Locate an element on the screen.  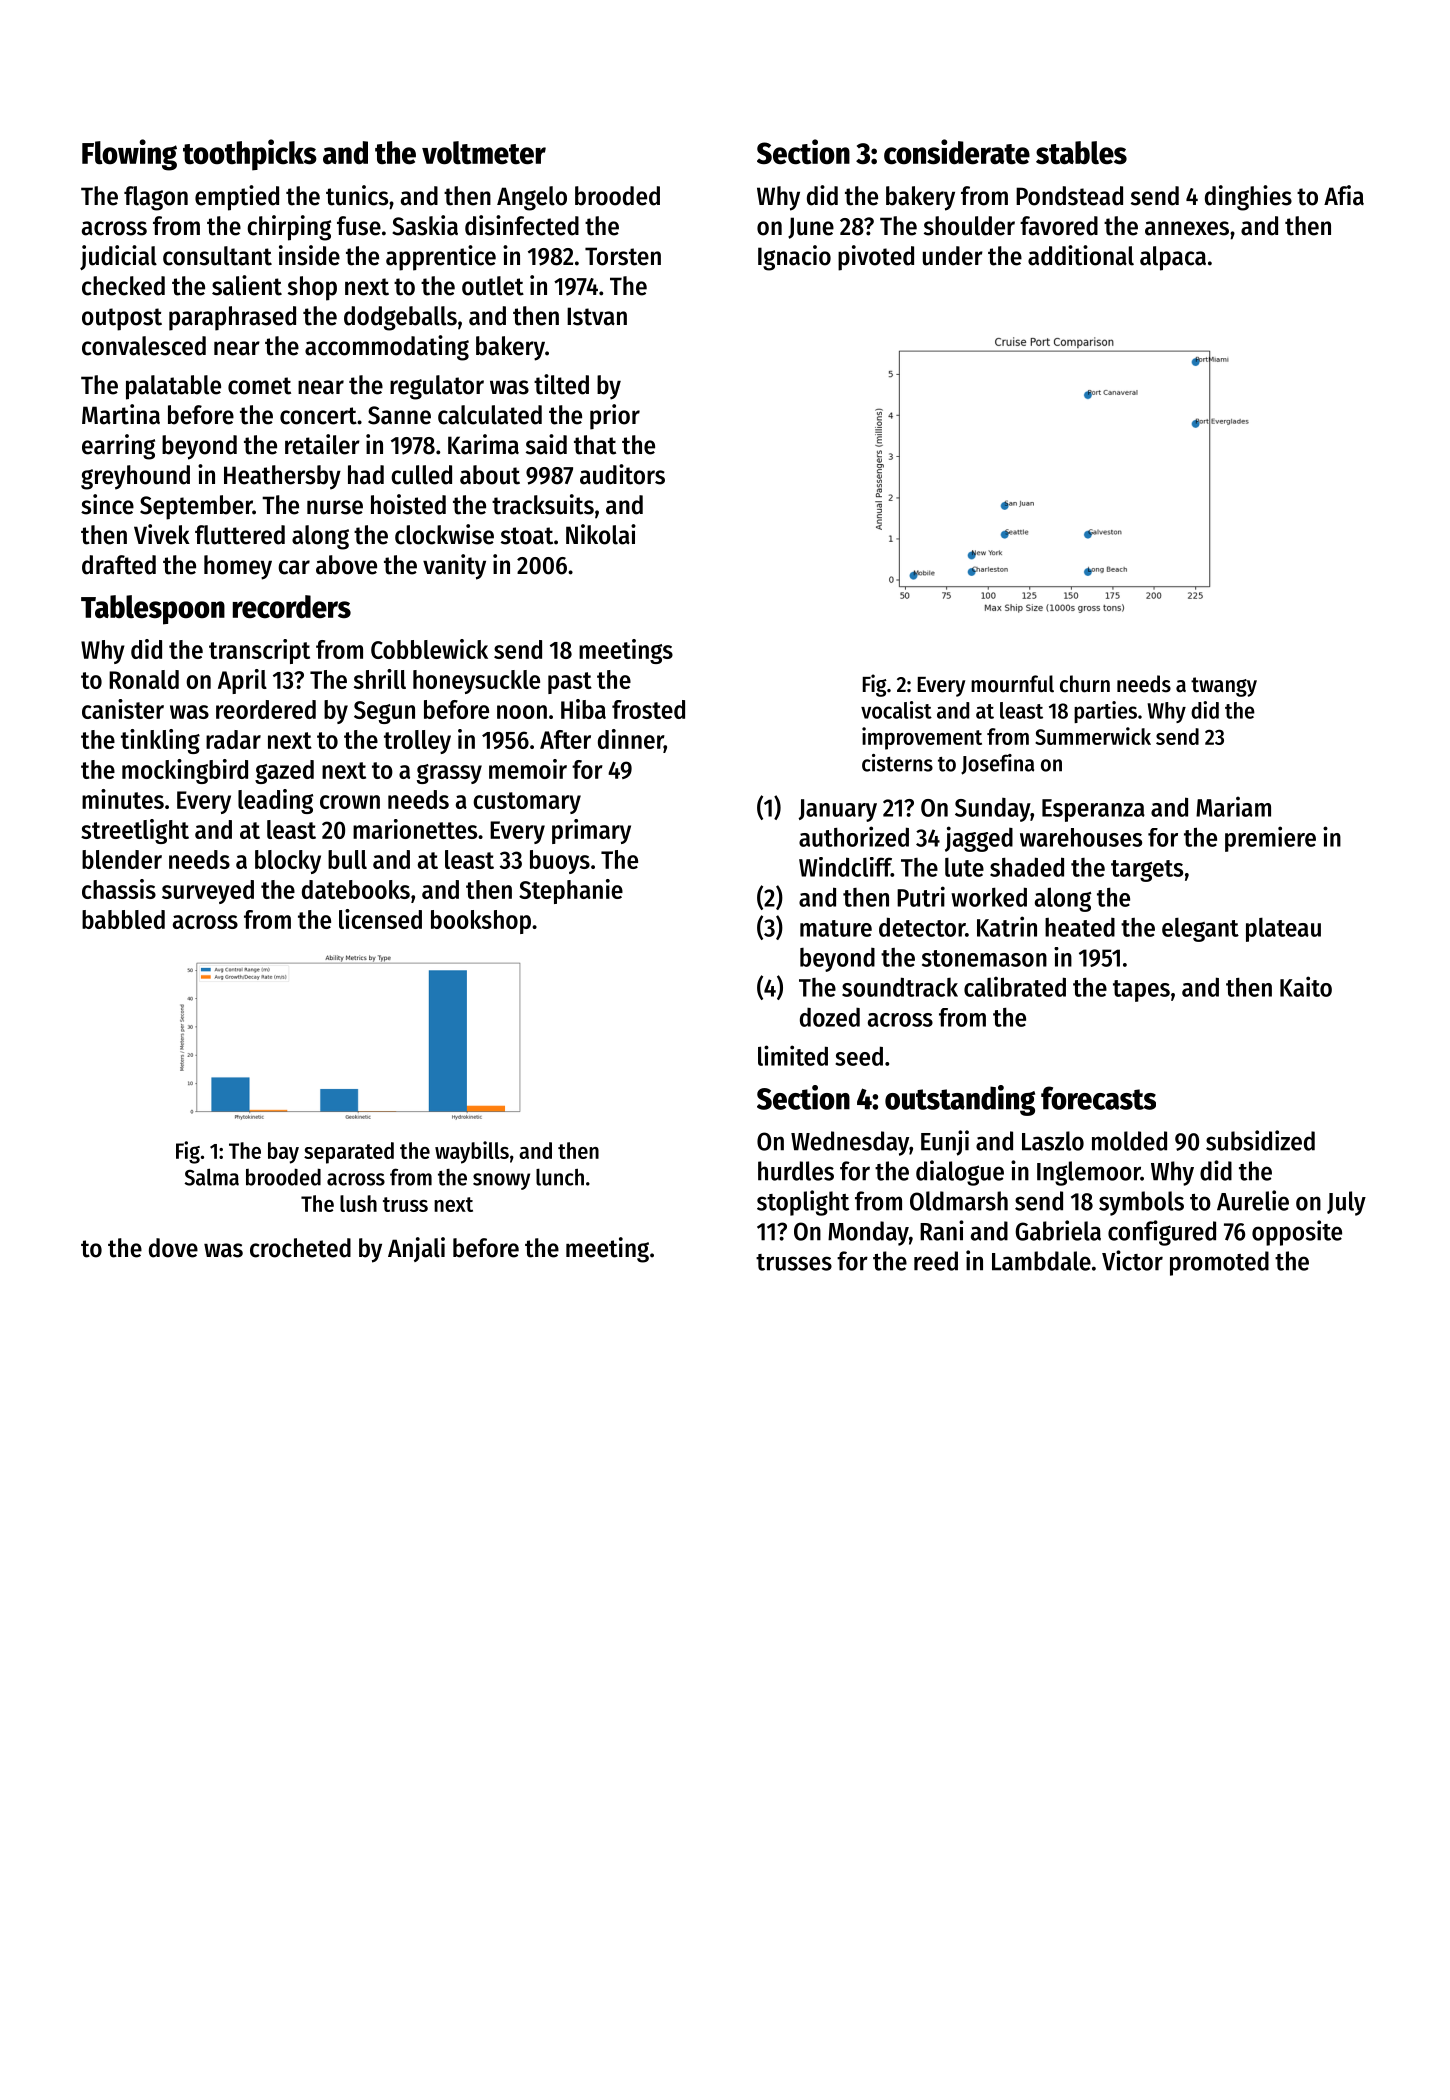
prior is located at coordinates (615, 417).
